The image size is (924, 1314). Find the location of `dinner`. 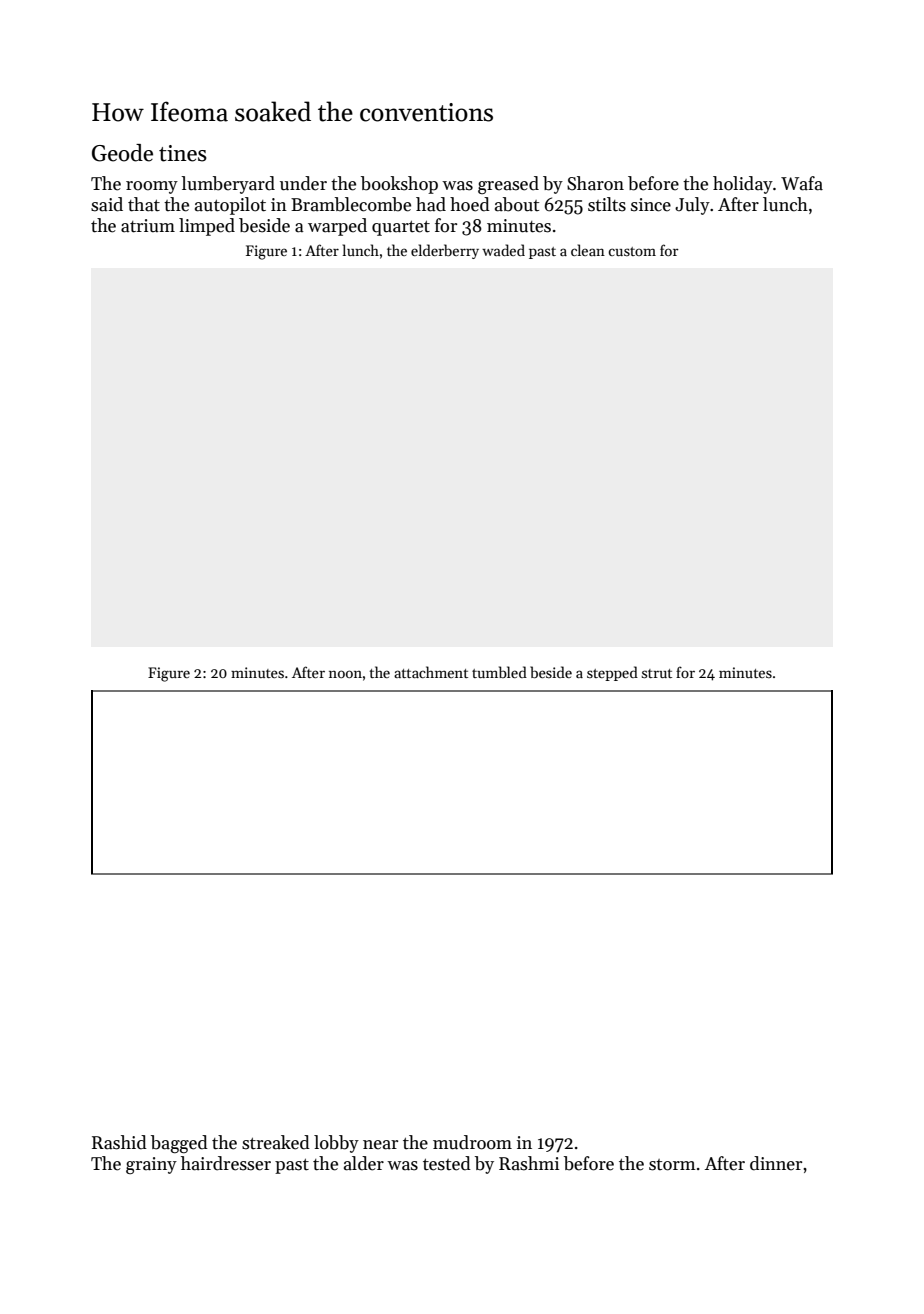

dinner is located at coordinates (776, 1163).
